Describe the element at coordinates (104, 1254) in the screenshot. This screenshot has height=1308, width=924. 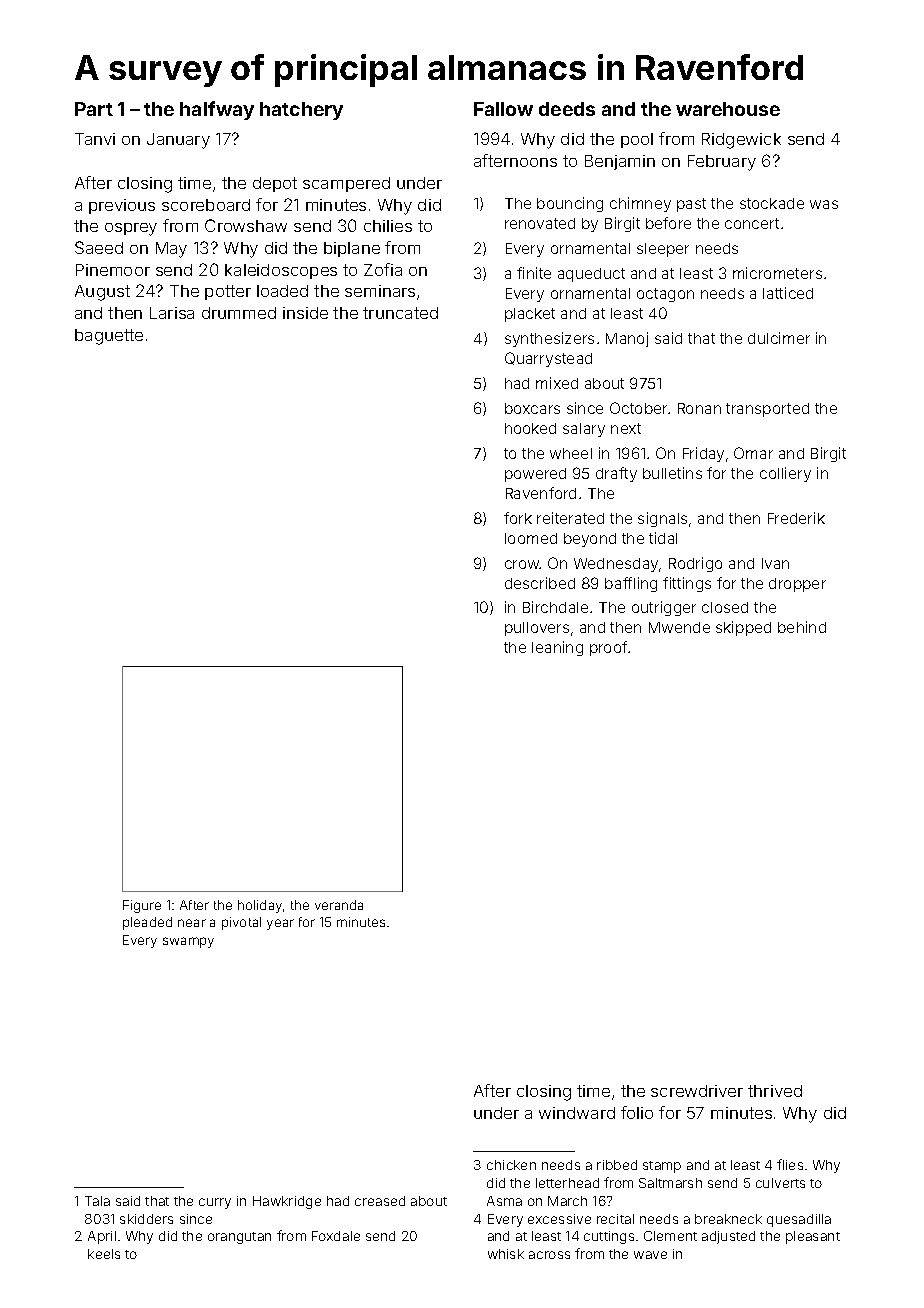
I see `keels` at that location.
